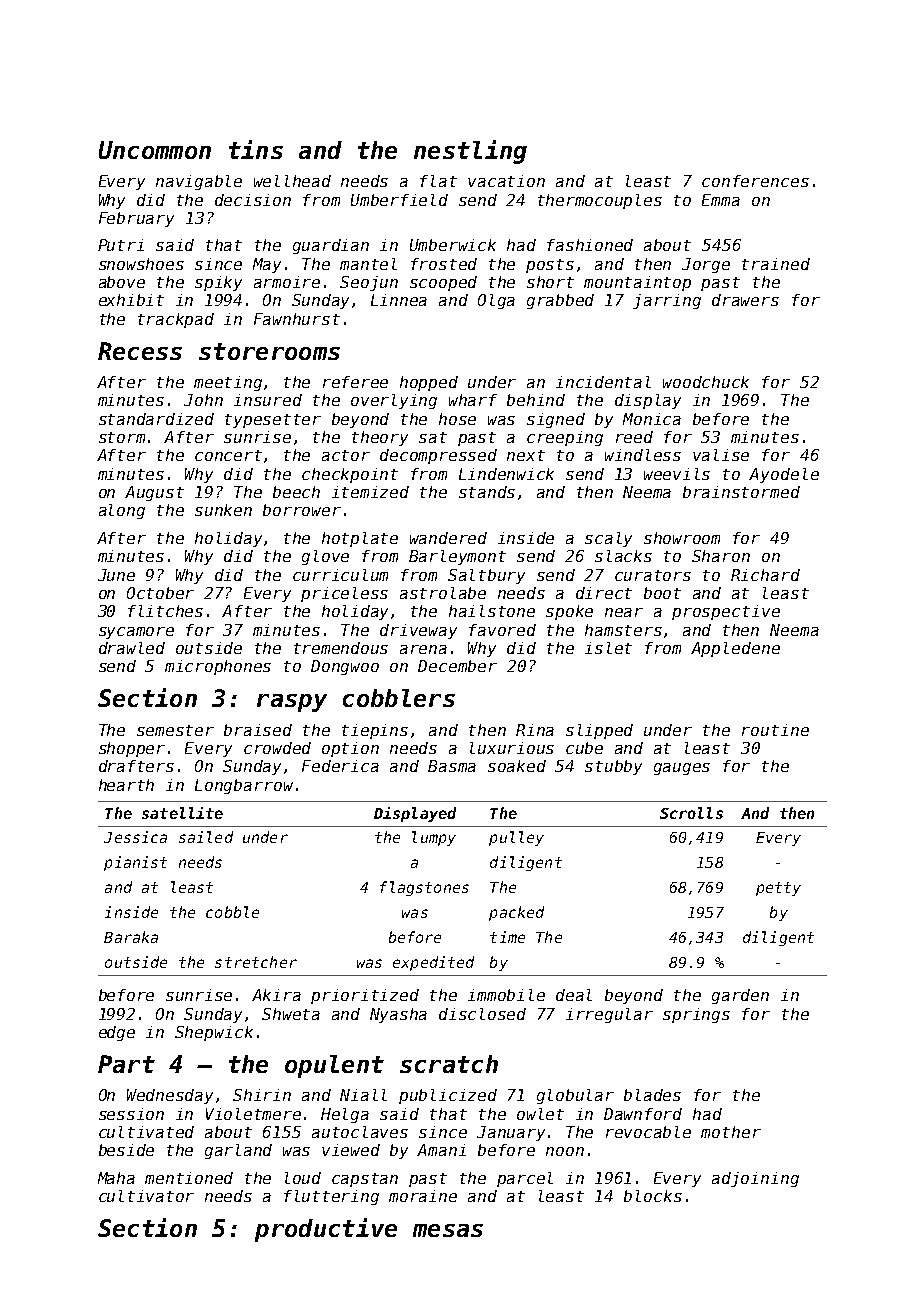  What do you see at coordinates (609, 1015) in the screenshot?
I see `irregular` at bounding box center [609, 1015].
